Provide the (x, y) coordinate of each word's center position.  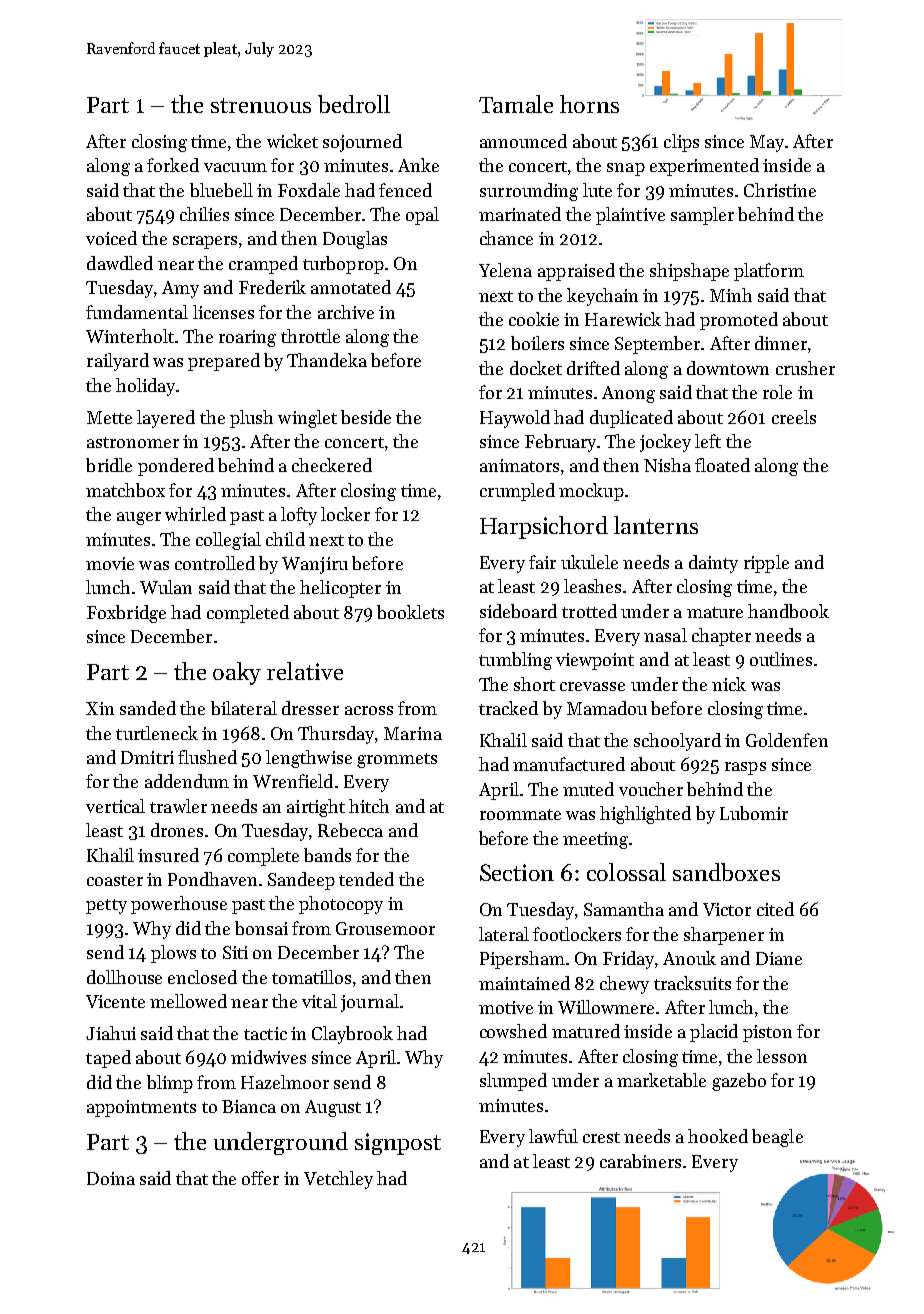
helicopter (340, 589)
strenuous (261, 105)
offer (260, 1178)
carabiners (640, 1161)
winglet (307, 419)
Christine (780, 190)
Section (517, 872)
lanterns (656, 525)
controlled (215, 563)
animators (519, 465)
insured (168, 855)
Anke (418, 165)
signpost (398, 1144)
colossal (626, 872)
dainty (713, 564)
